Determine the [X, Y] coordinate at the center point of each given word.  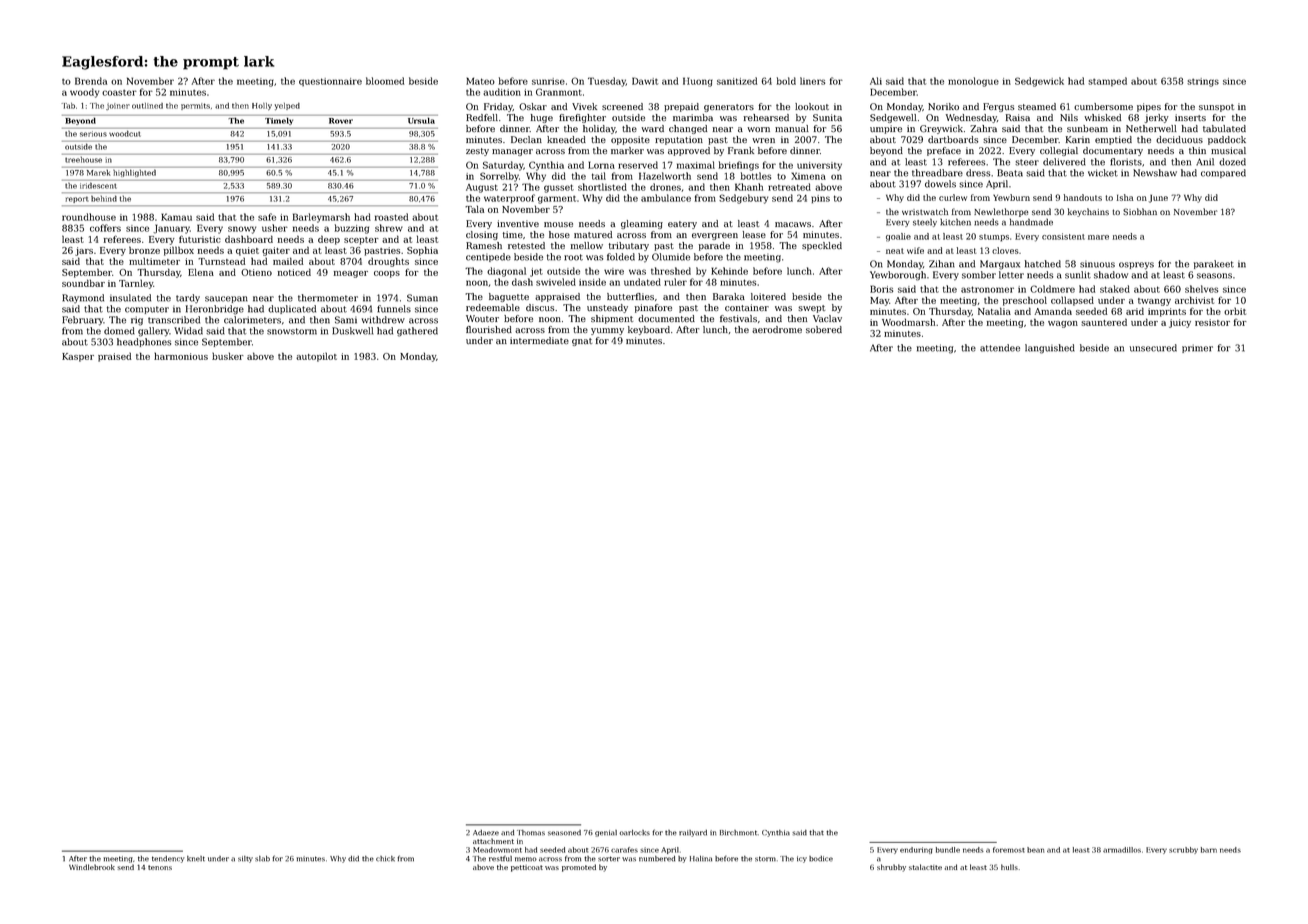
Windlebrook [92, 867]
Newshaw [1155, 173]
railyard [693, 833]
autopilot [316, 357]
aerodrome [777, 329]
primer [1197, 348]
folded [621, 257]
